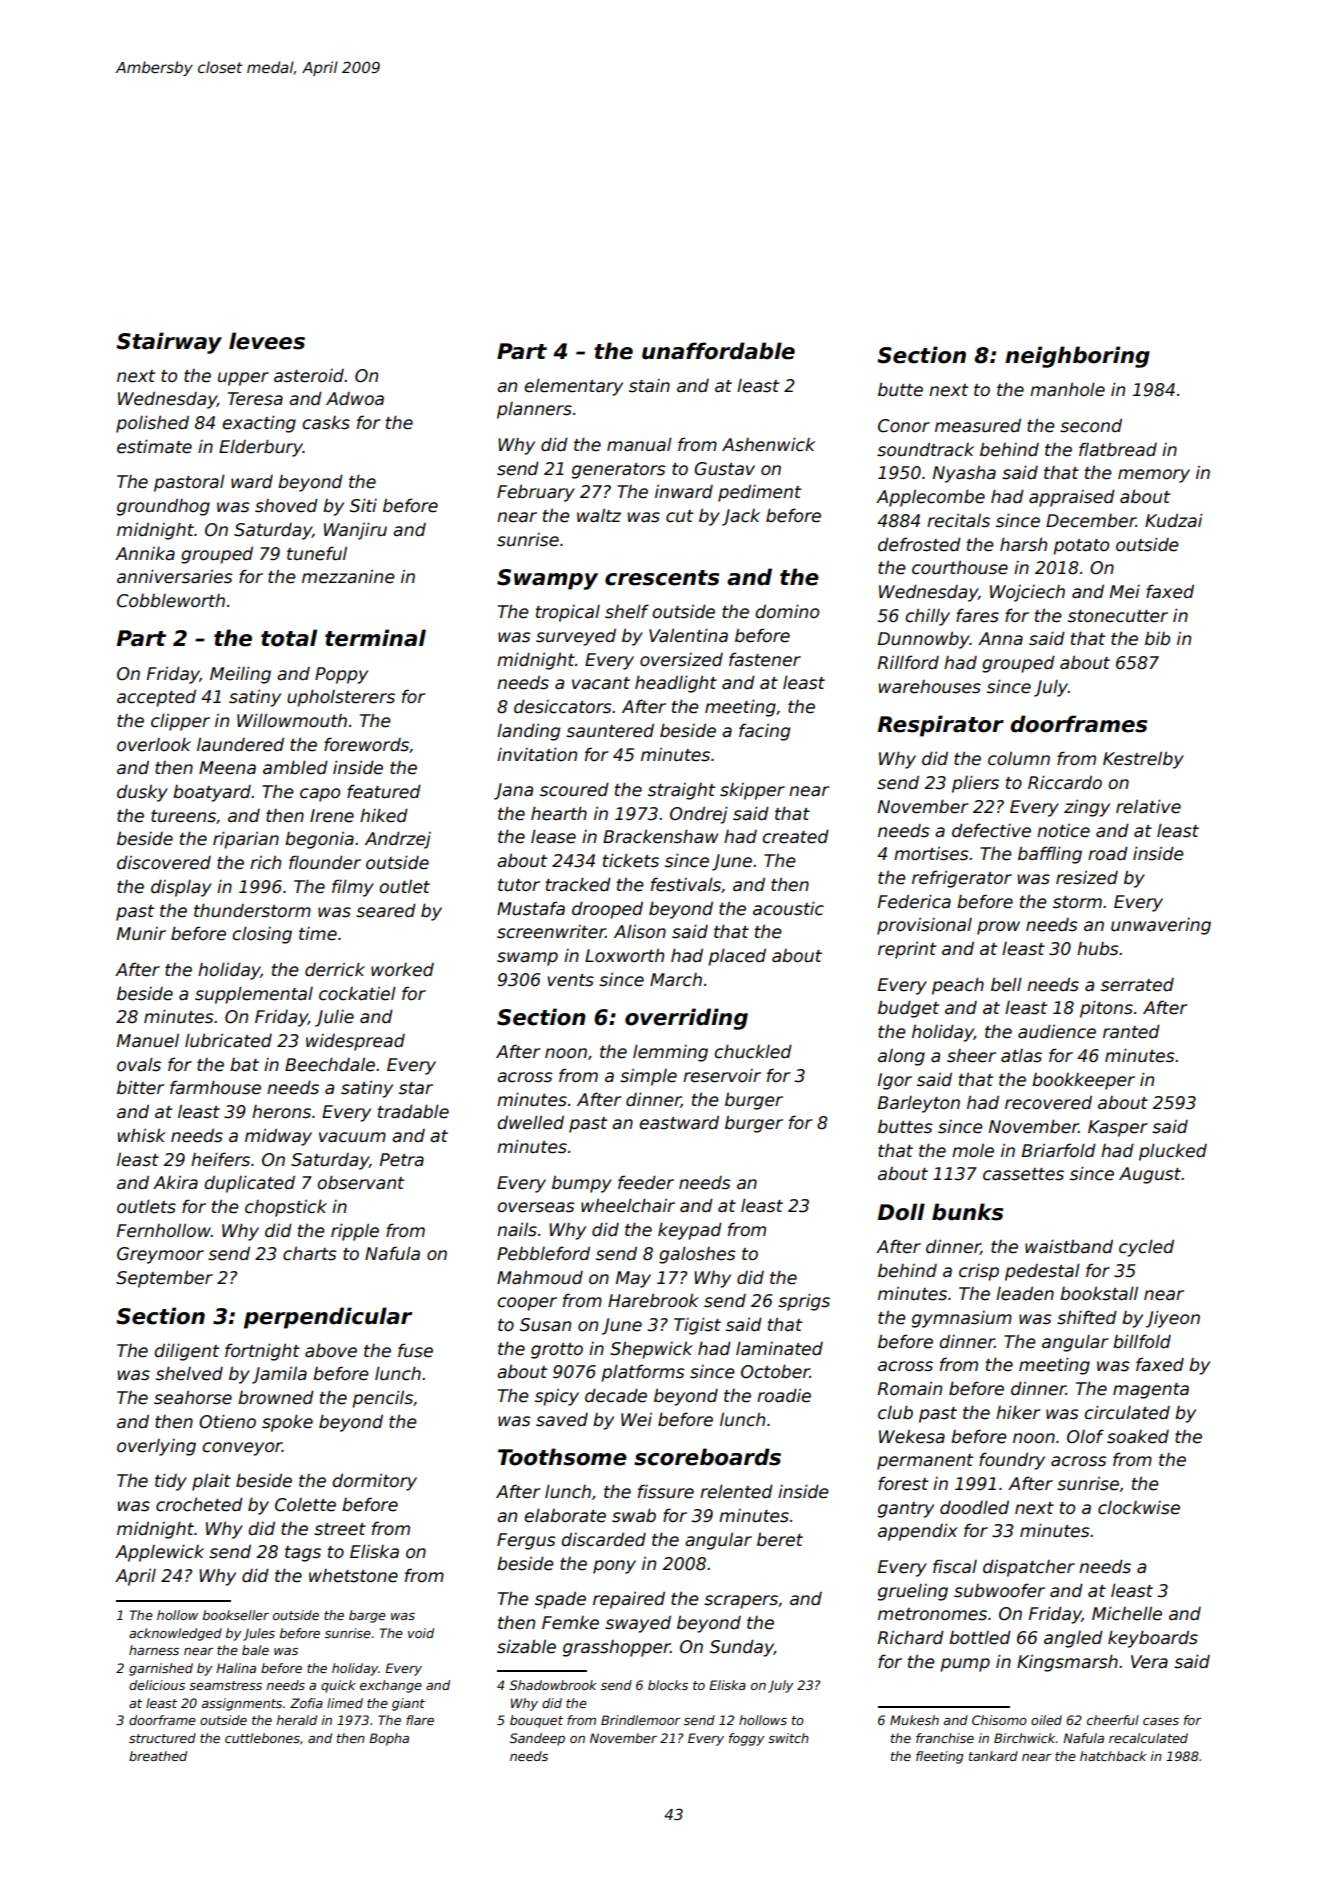 Image resolution: width=1329 pixels, height=1880 pixels. What do you see at coordinates (254, 995) in the document?
I see `supplemental` at bounding box center [254, 995].
